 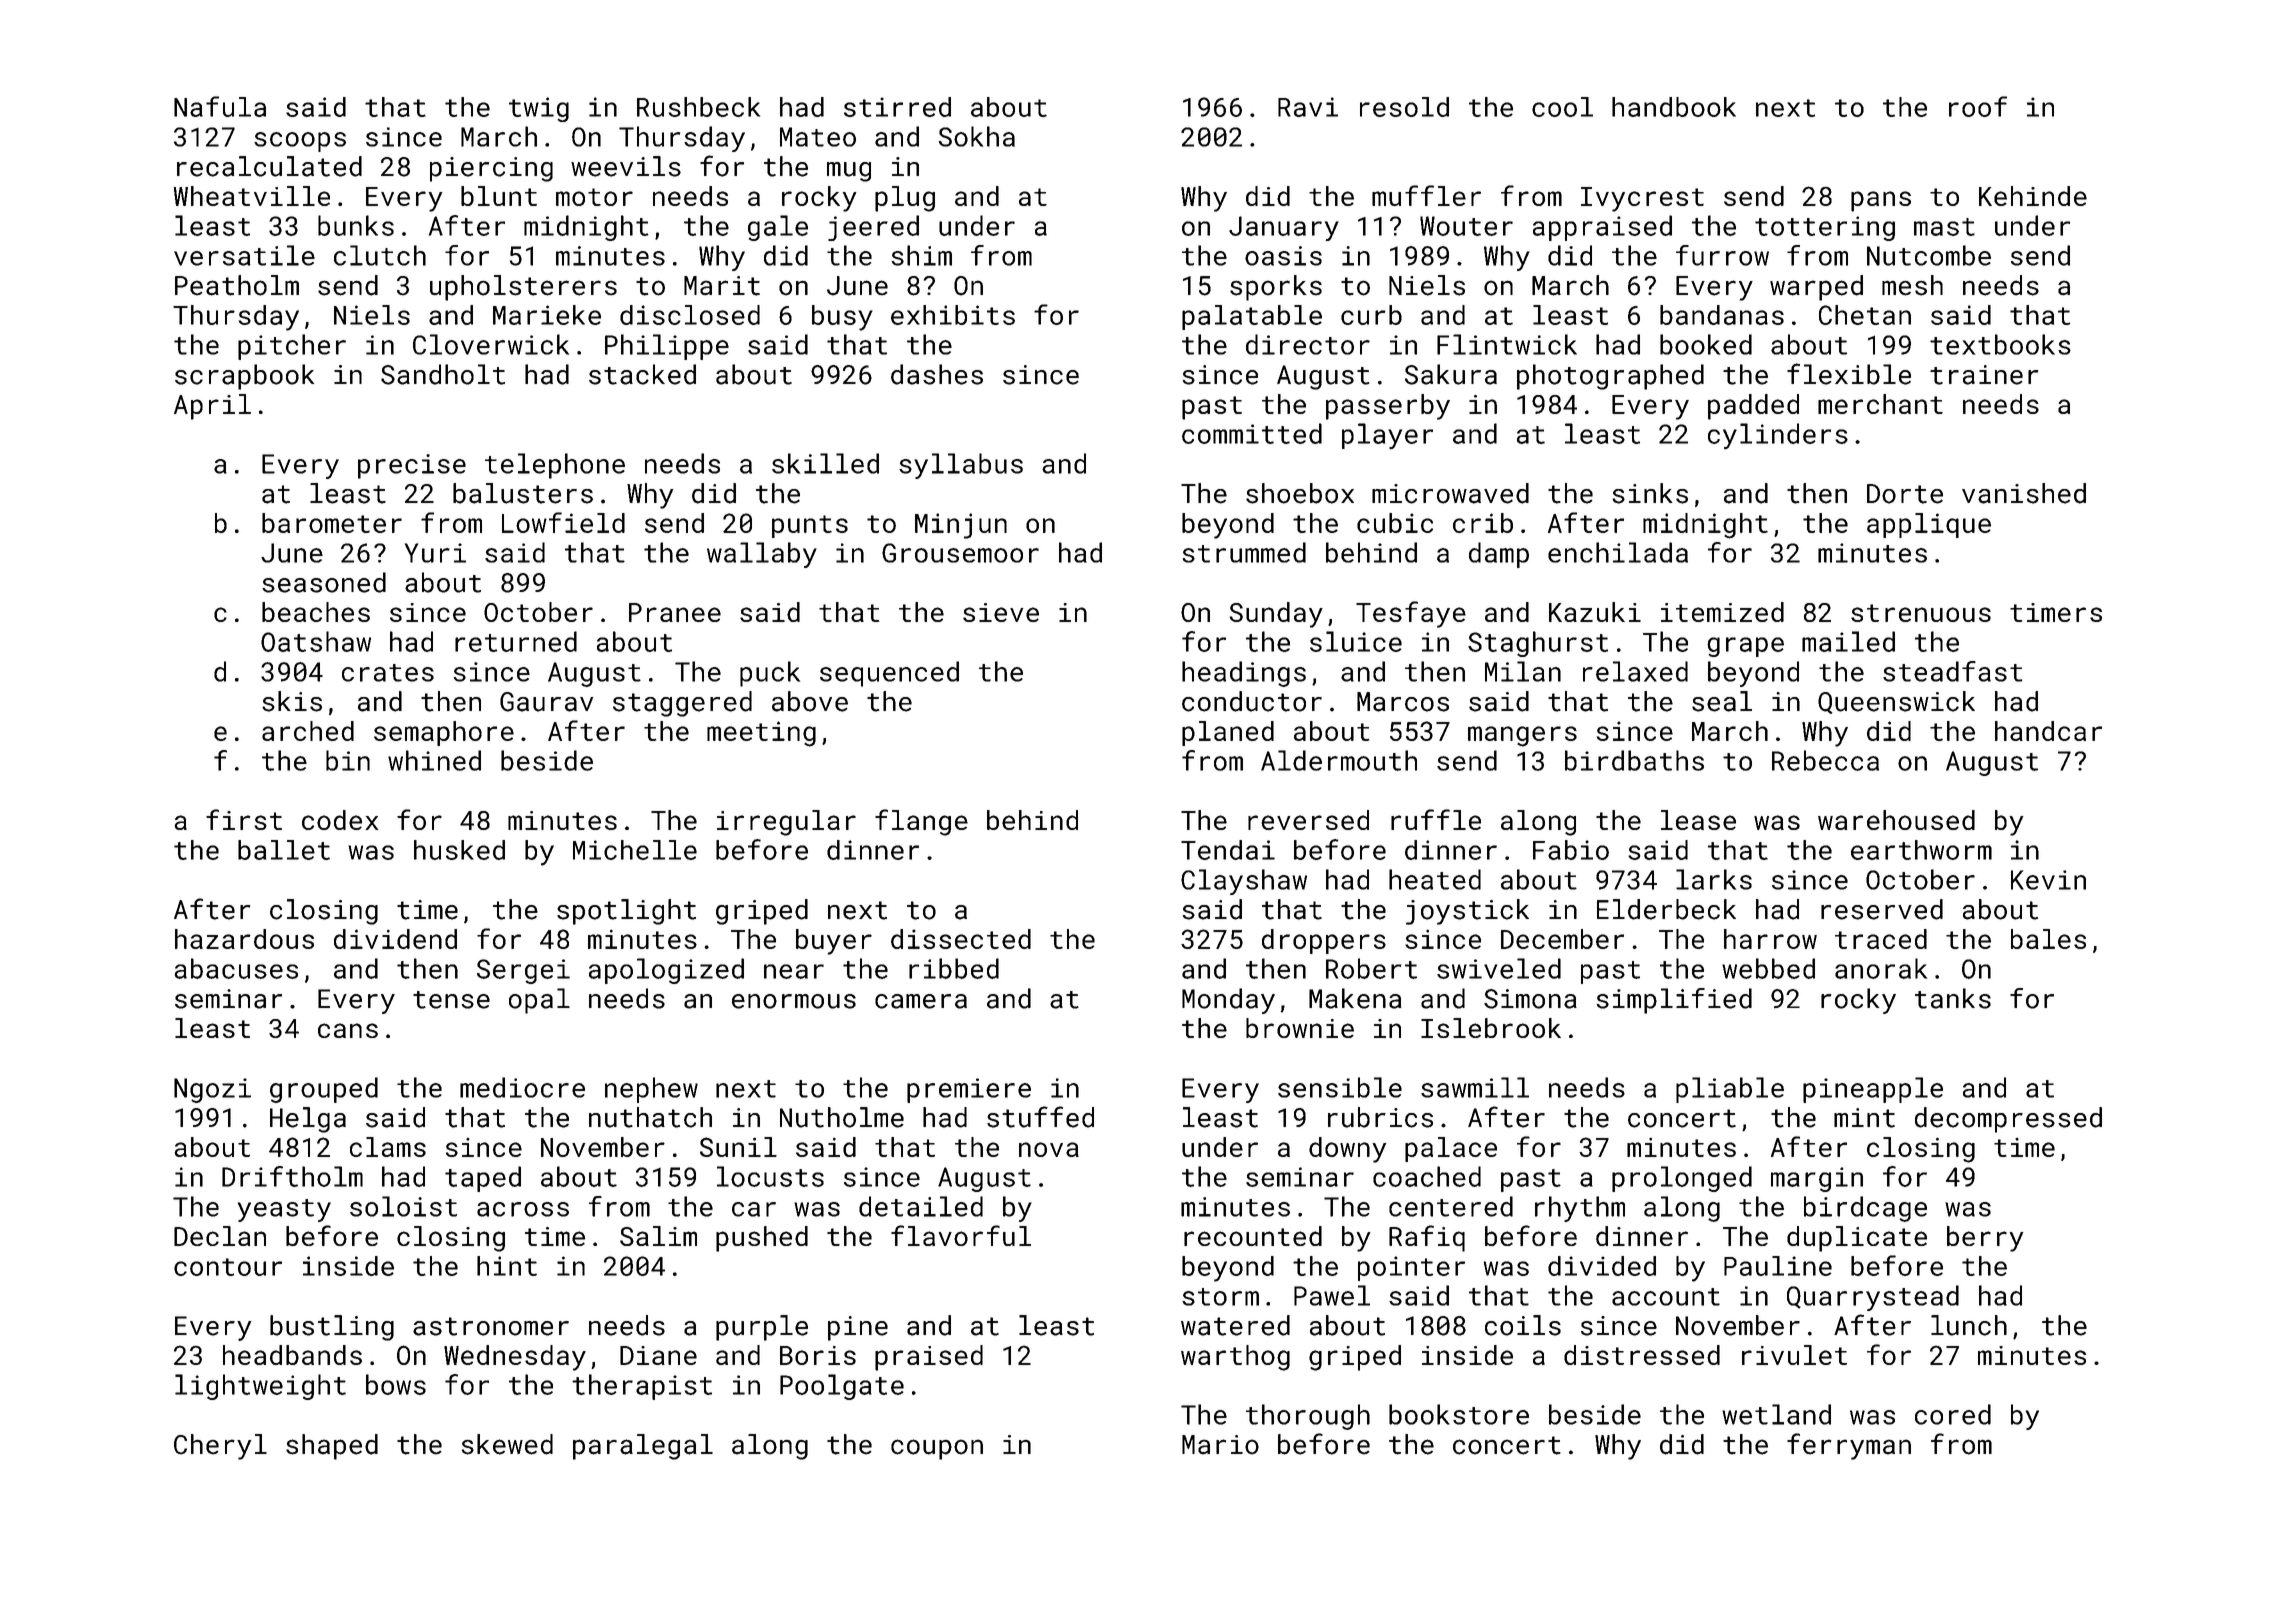 What do you see at coordinates (1001, 612) in the page?
I see `sieve` at bounding box center [1001, 612].
